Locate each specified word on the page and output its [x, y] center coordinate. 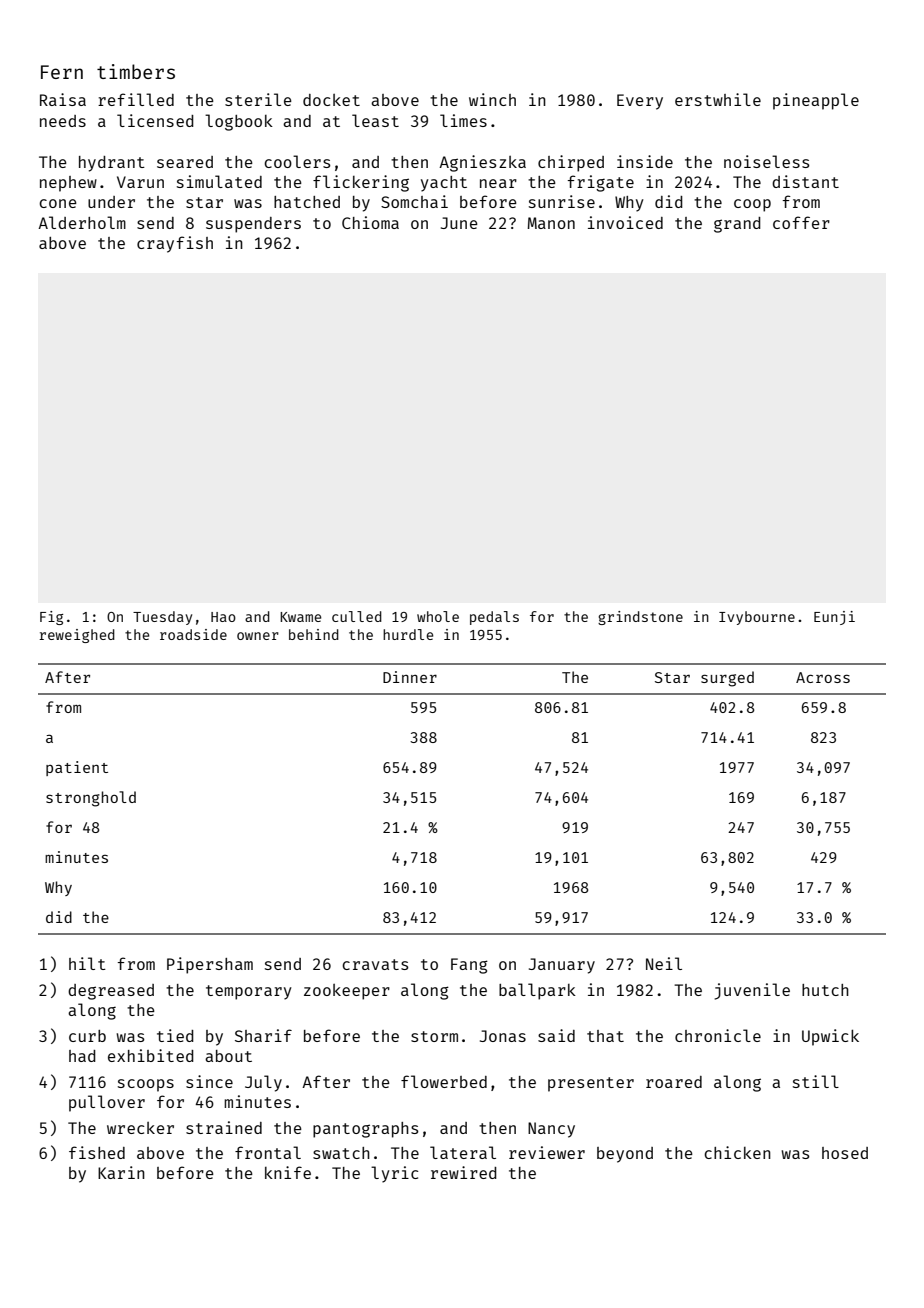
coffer [801, 222]
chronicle [718, 1035]
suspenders [253, 225]
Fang [469, 966]
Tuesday [162, 618]
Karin [121, 1172]
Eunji [834, 618]
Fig [51, 618]
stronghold [91, 799]
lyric [394, 1174]
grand [737, 225]
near [498, 183]
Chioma [370, 222]
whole [438, 616]
